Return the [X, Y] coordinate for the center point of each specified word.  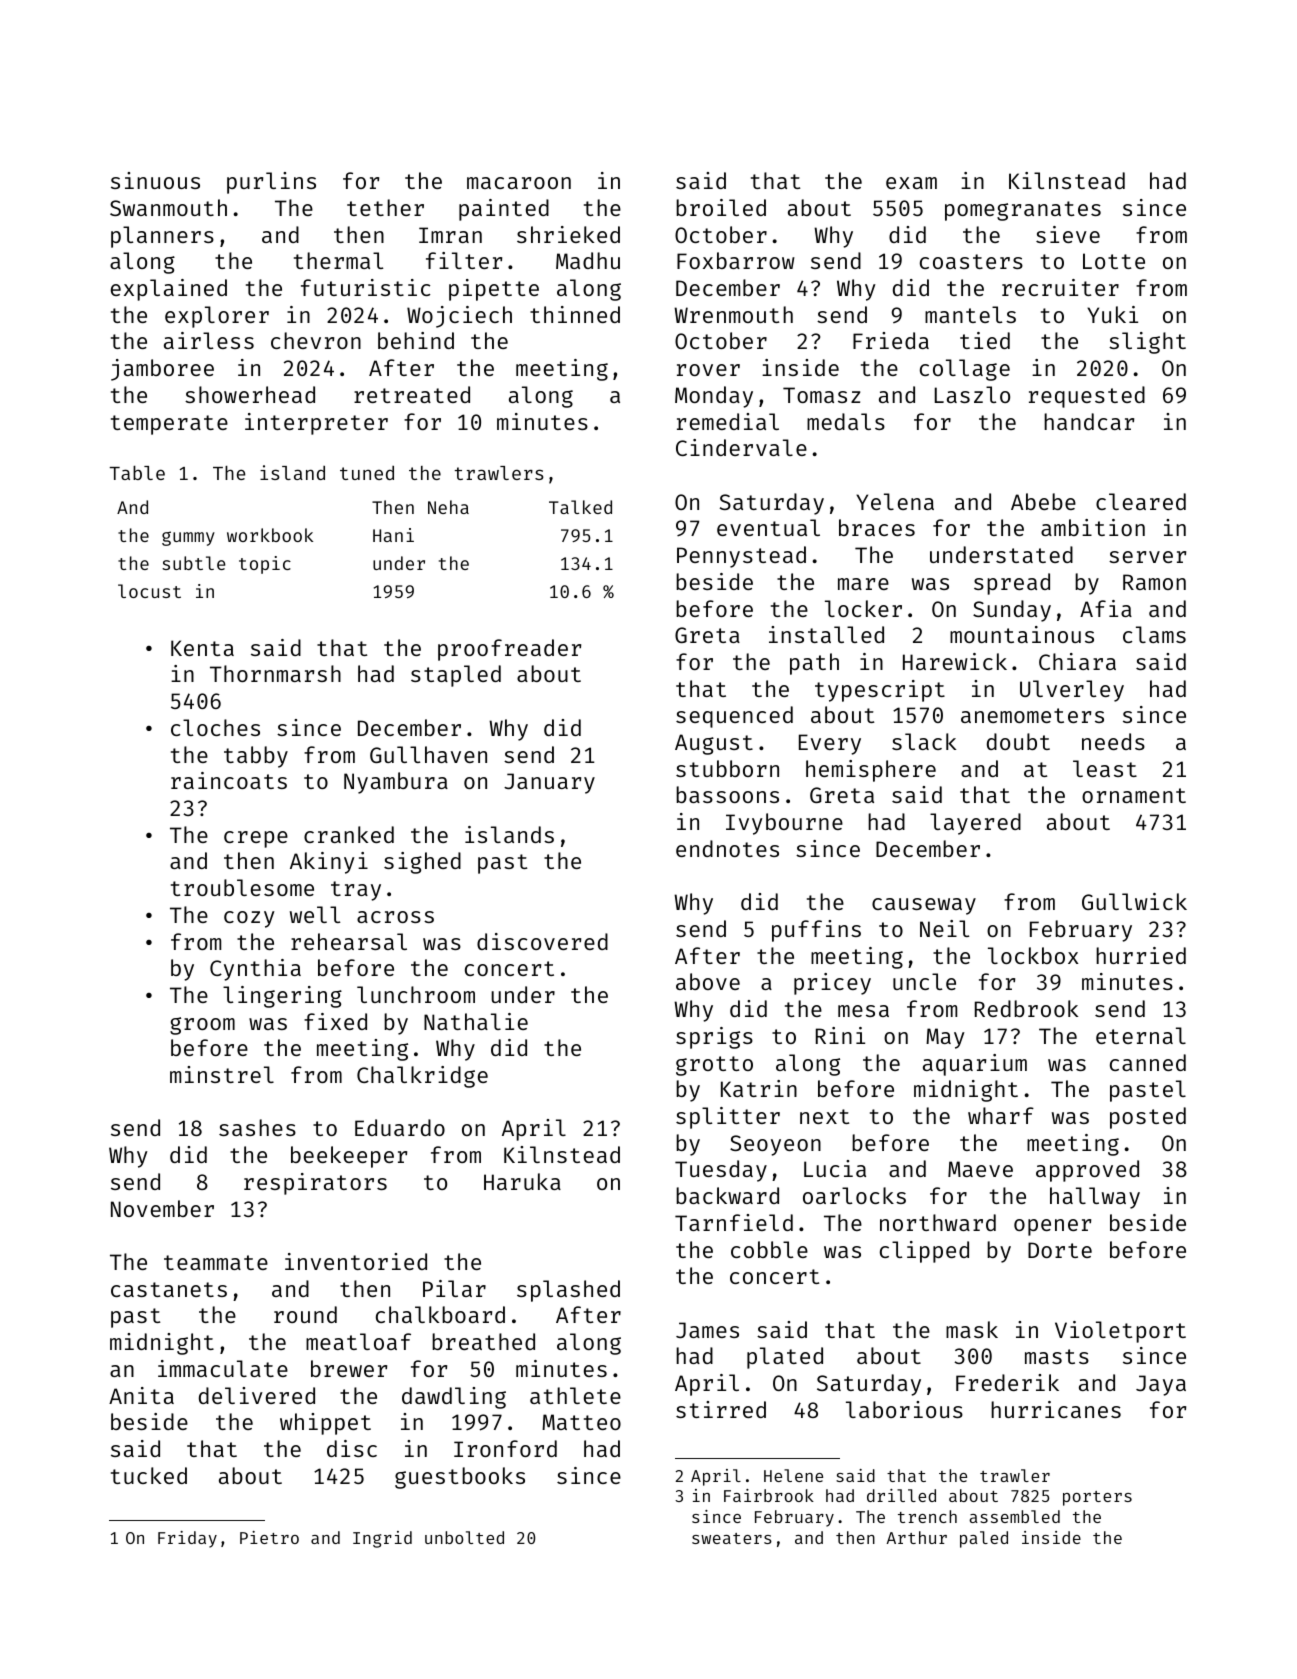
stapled [456, 676]
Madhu [588, 260]
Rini [840, 1035]
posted [1148, 1118]
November [162, 1208]
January [549, 783]
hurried [1141, 955]
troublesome [242, 887]
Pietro [269, 1537]
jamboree [162, 370]
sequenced [734, 717]
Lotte [1114, 261]
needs [1113, 741]
